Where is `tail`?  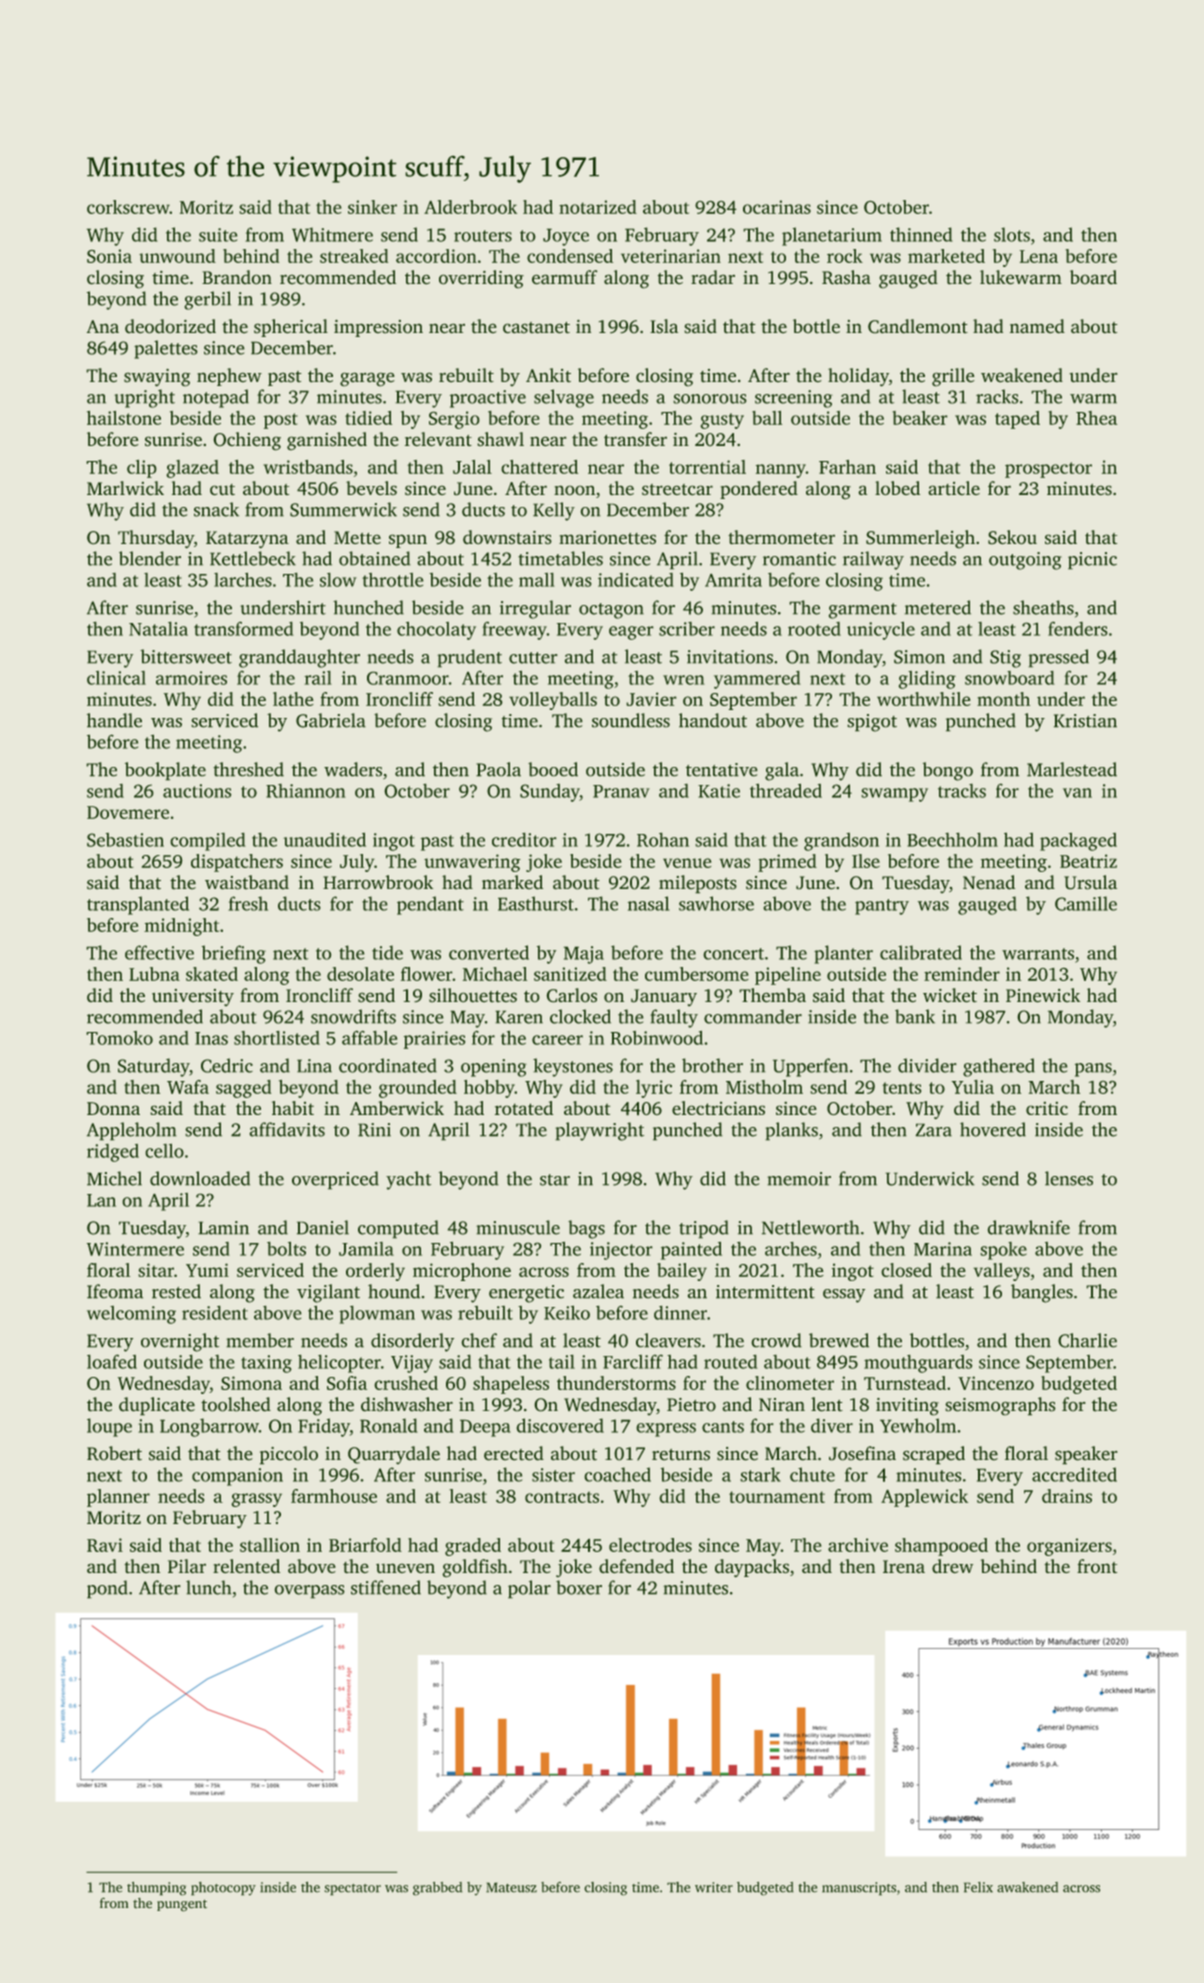 tail is located at coordinates (562, 1362).
